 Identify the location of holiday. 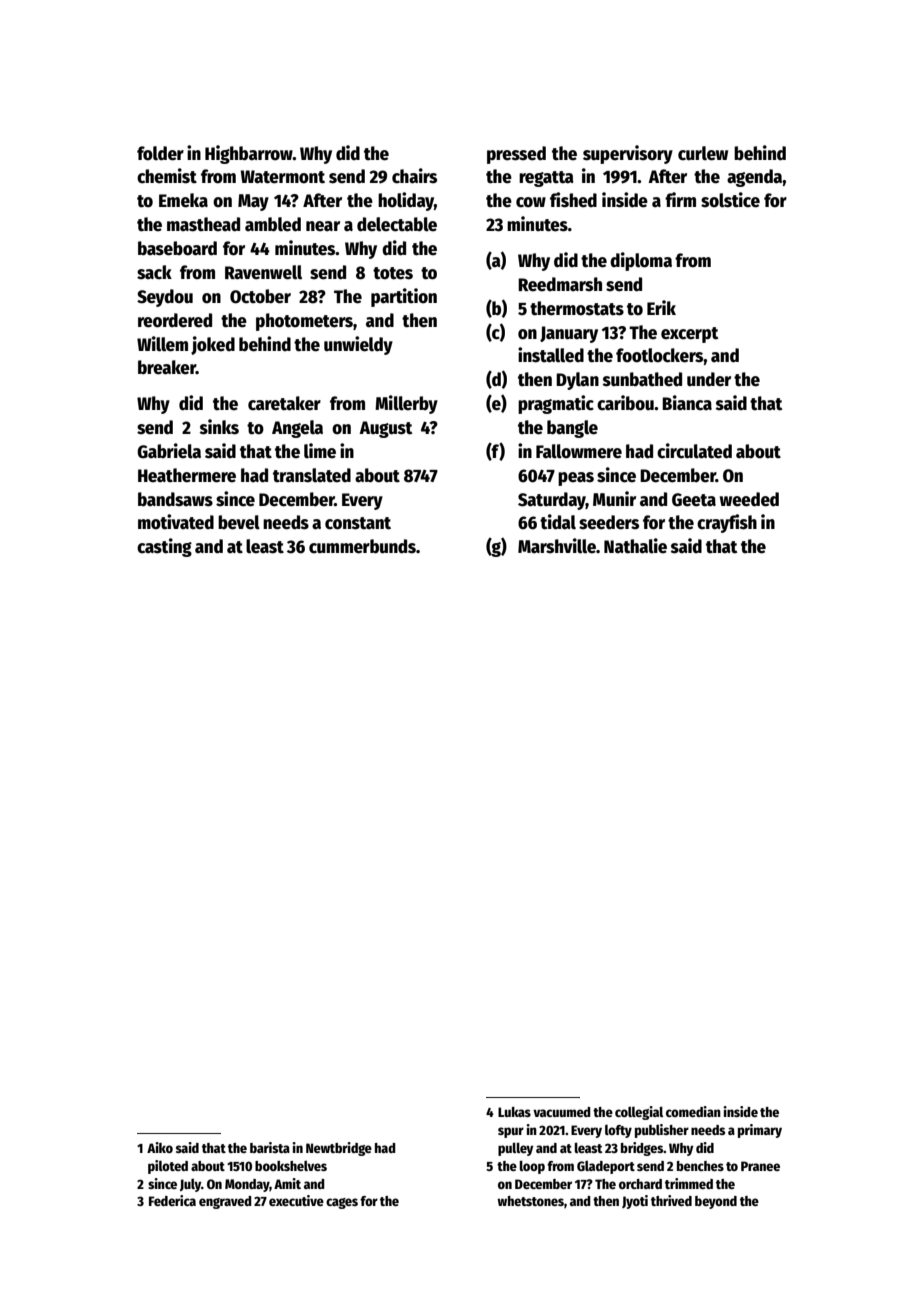
(406, 201).
